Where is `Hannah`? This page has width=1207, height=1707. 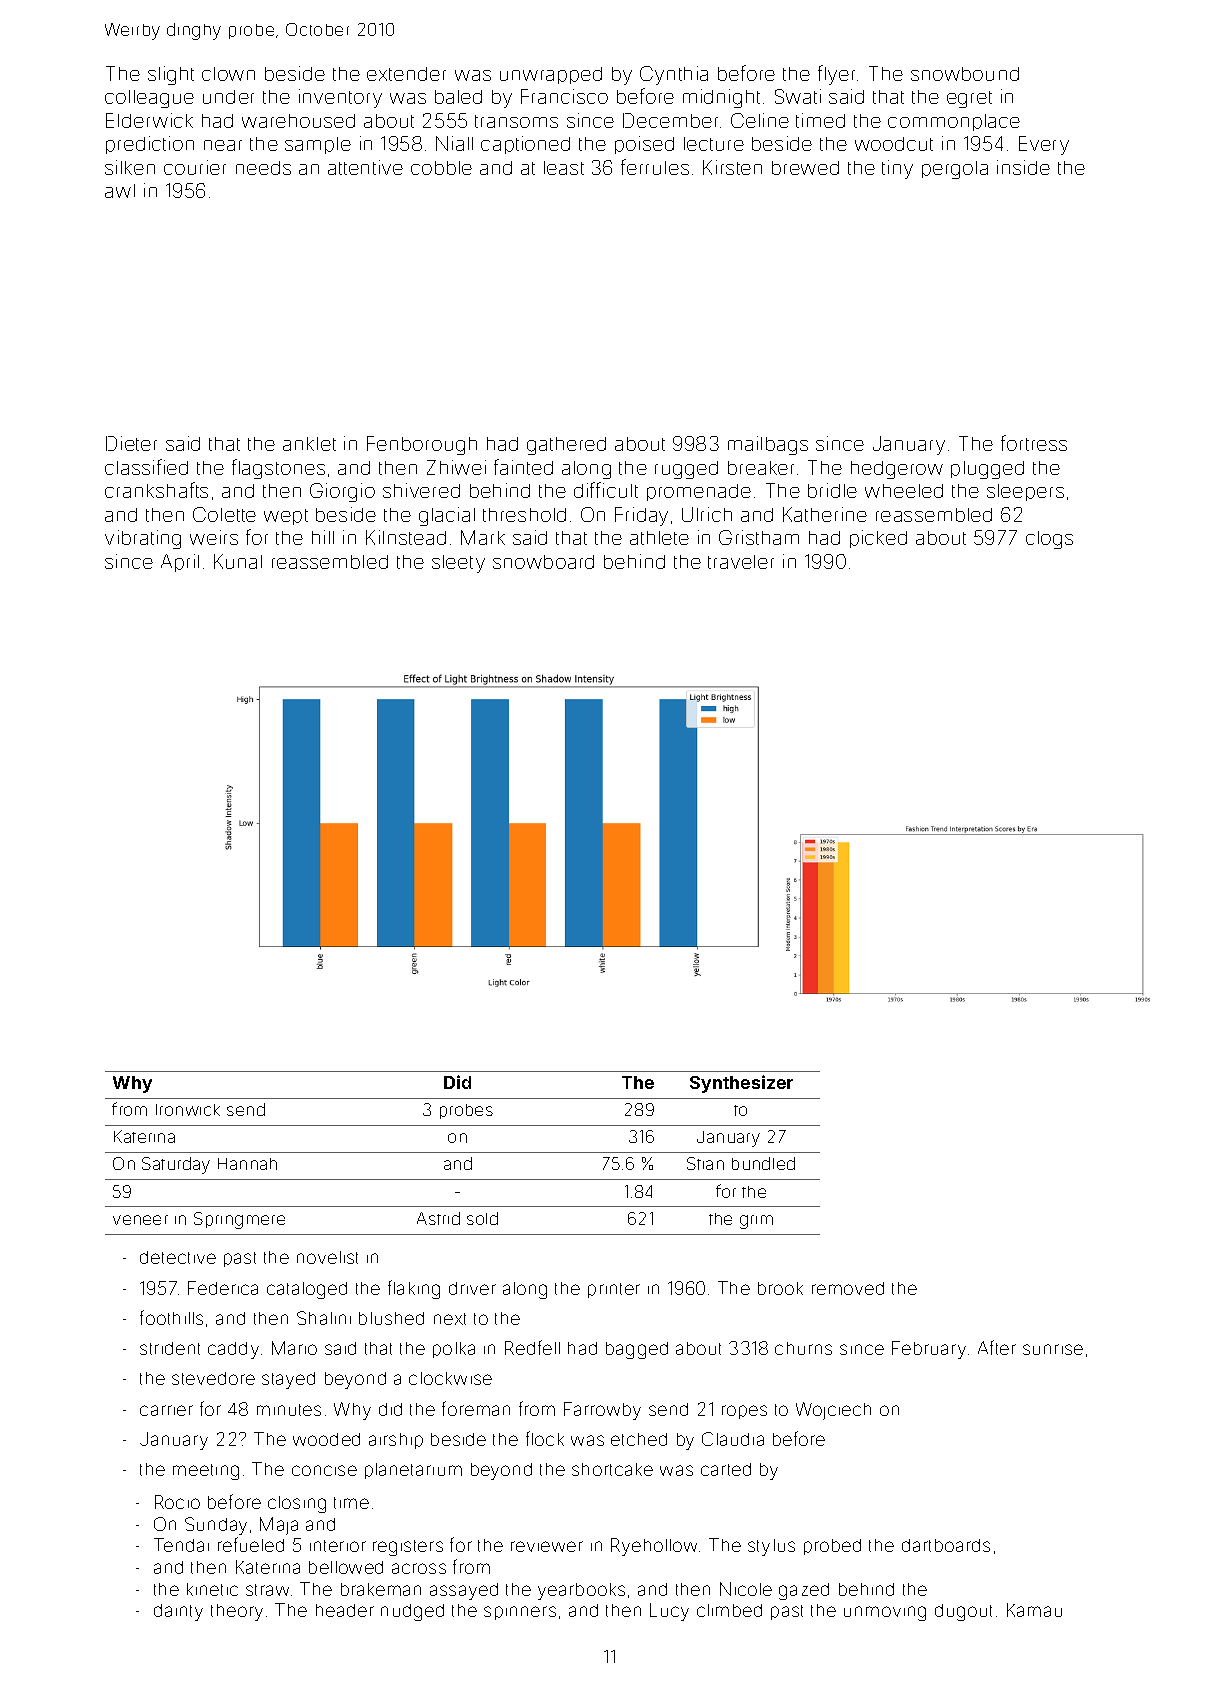 Hannah is located at coordinates (247, 1164).
